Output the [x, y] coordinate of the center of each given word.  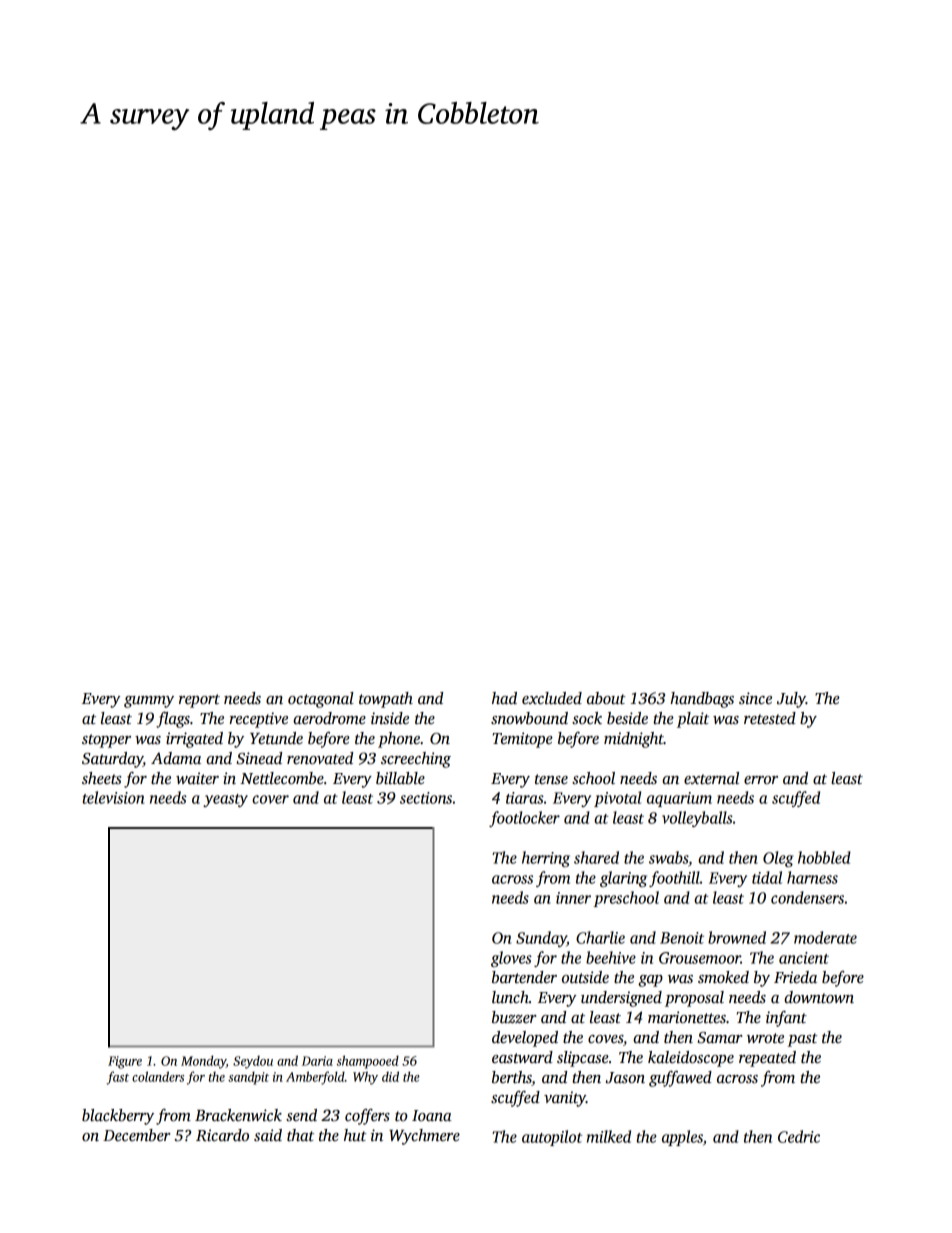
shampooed [368, 1062]
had [504, 698]
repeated [767, 1059]
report [199, 701]
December [137, 1135]
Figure [125, 1062]
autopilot [552, 1138]
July [791, 700]
